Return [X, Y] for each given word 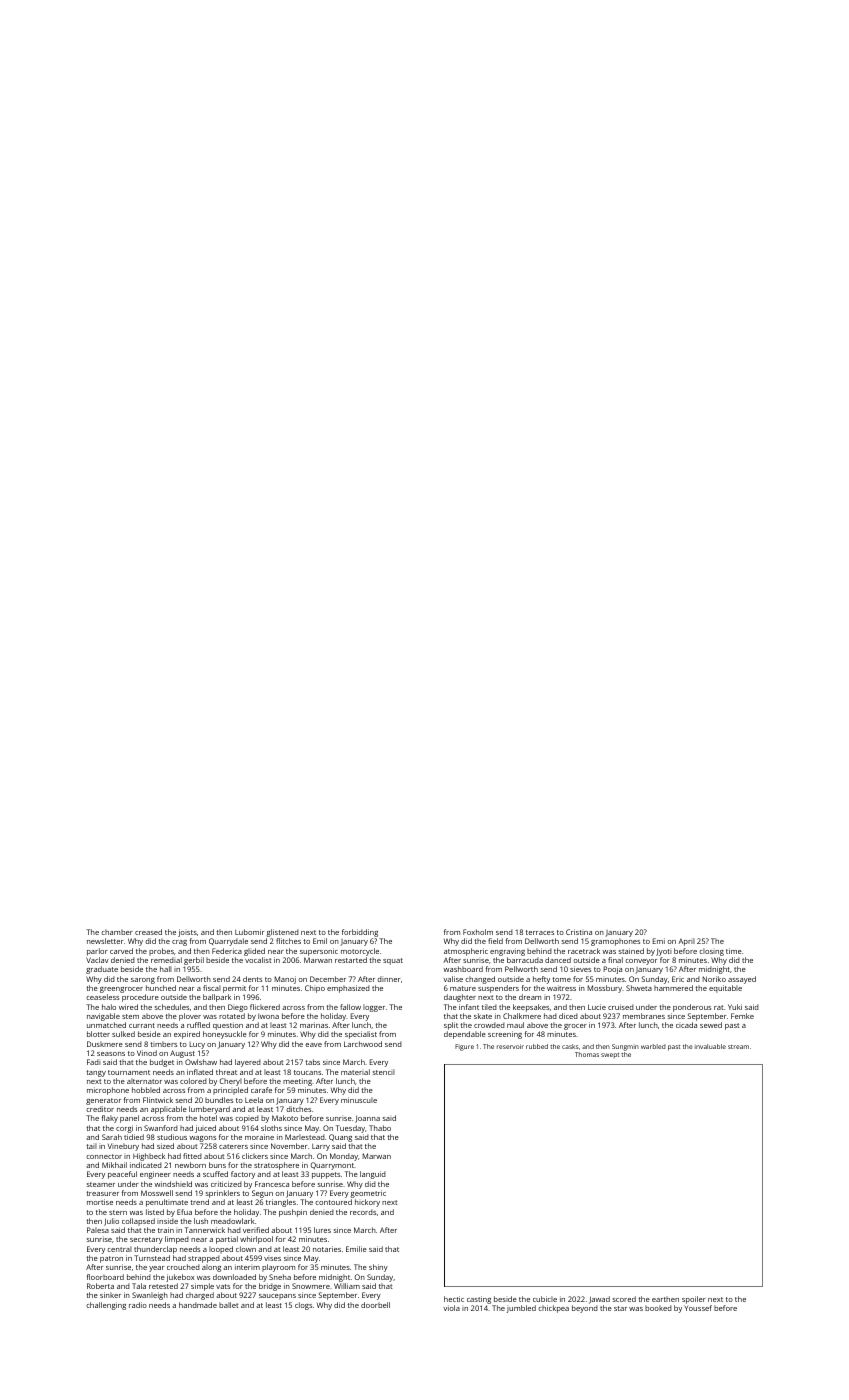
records [363, 1212]
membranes [644, 1016]
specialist [361, 1035]
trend [199, 1202]
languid [373, 1175]
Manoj [285, 980]
